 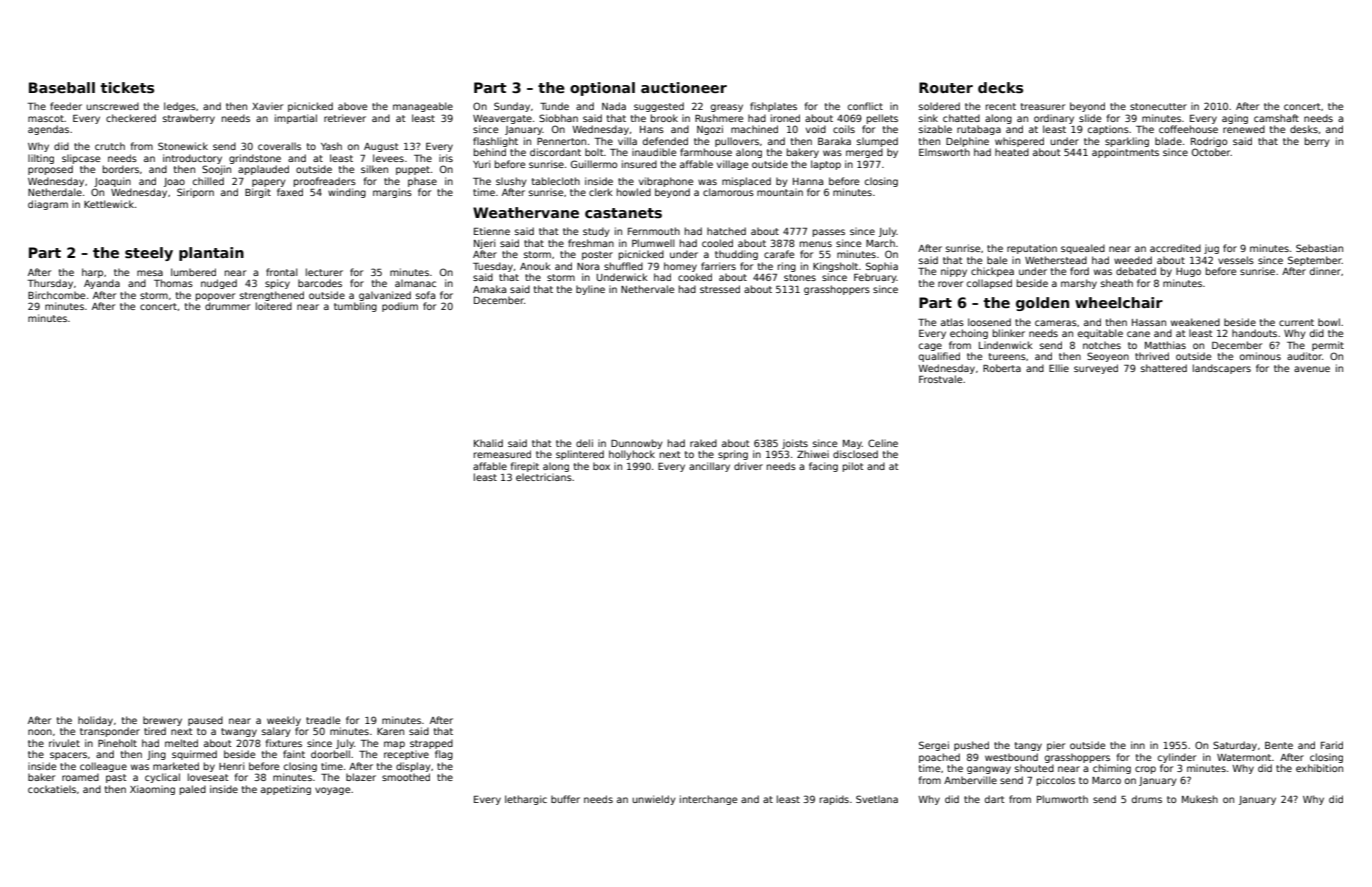 I want to click on Birchcombe, so click(x=56, y=295).
